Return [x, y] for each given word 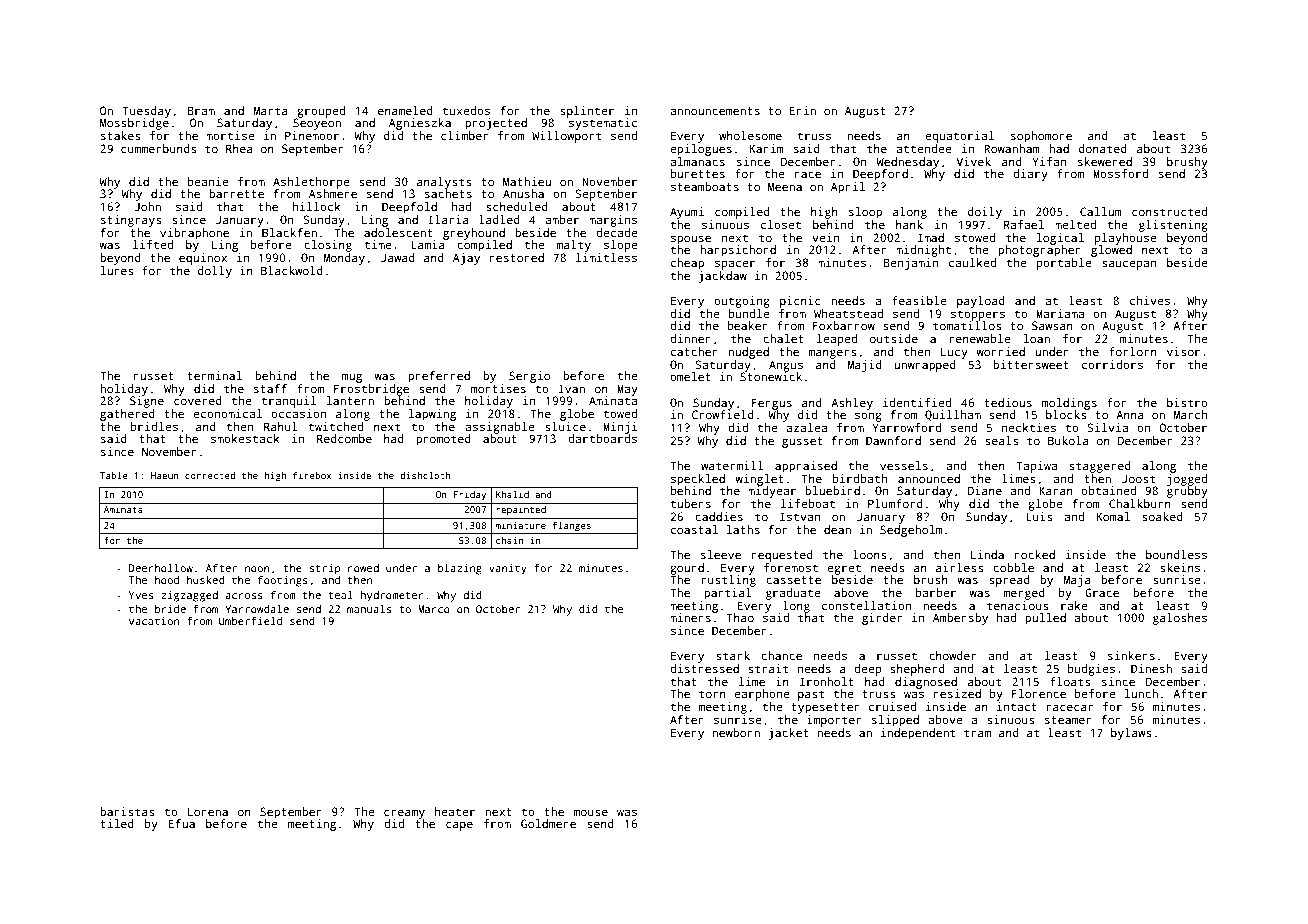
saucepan [1129, 265]
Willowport [566, 137]
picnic [800, 302]
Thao [740, 617]
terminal [214, 375]
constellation [866, 605]
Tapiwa [1036, 467]
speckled [698, 480]
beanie [208, 181]
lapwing [432, 415]
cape [459, 826]
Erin [803, 110]
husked [206, 580]
